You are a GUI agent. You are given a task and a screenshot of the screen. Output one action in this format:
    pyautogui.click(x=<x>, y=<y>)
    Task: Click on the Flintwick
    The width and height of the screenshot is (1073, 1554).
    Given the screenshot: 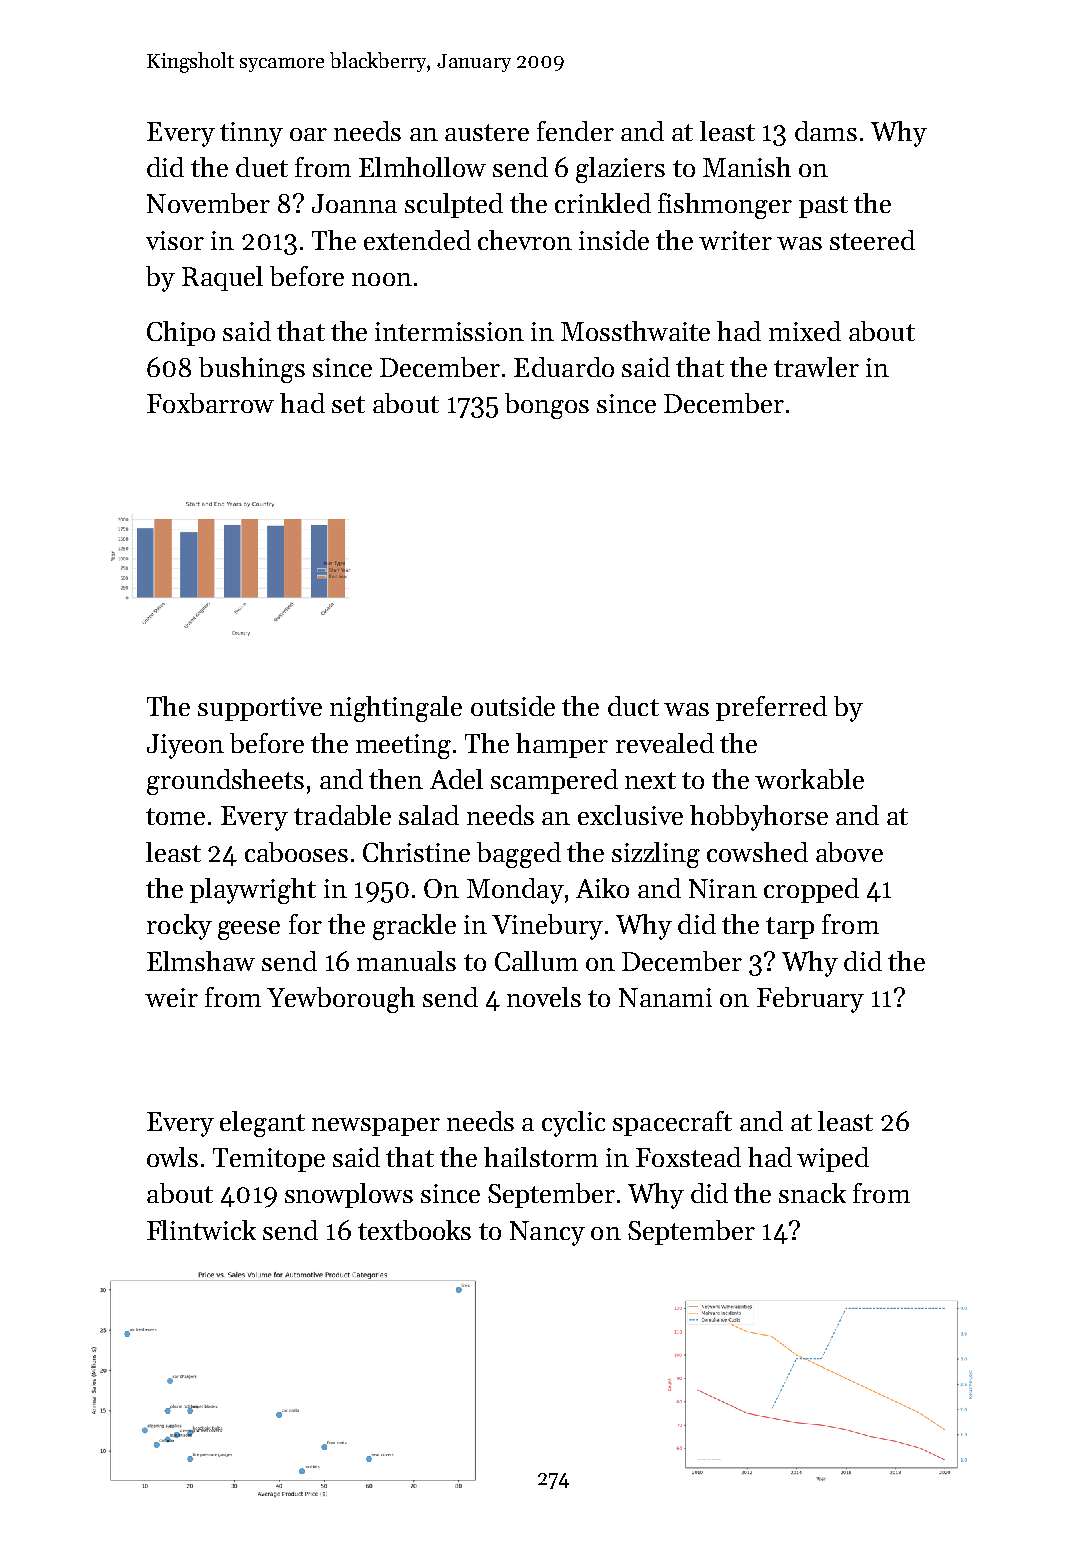 What is the action you would take?
    pyautogui.click(x=201, y=1230)
